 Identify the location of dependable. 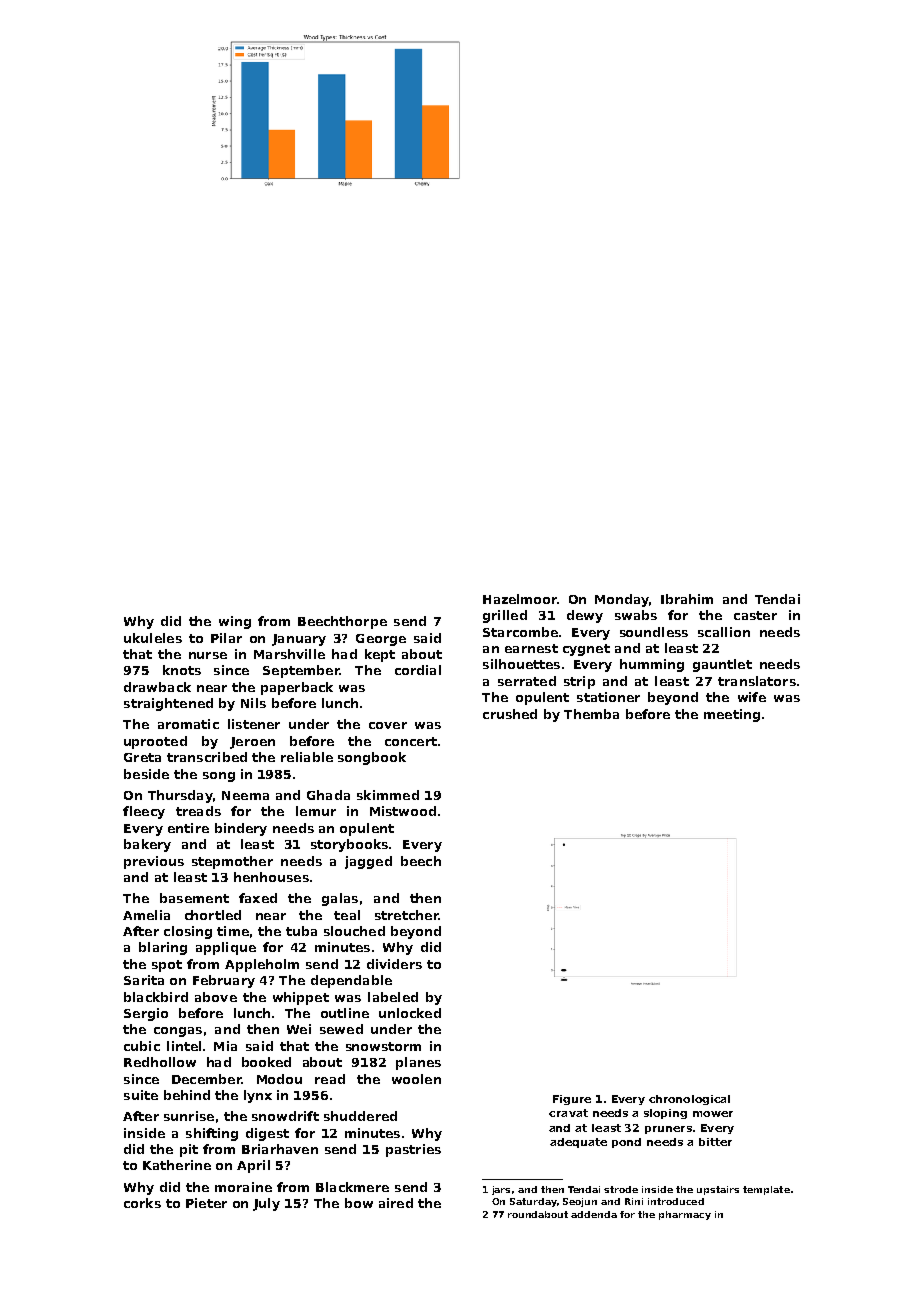
(351, 981).
